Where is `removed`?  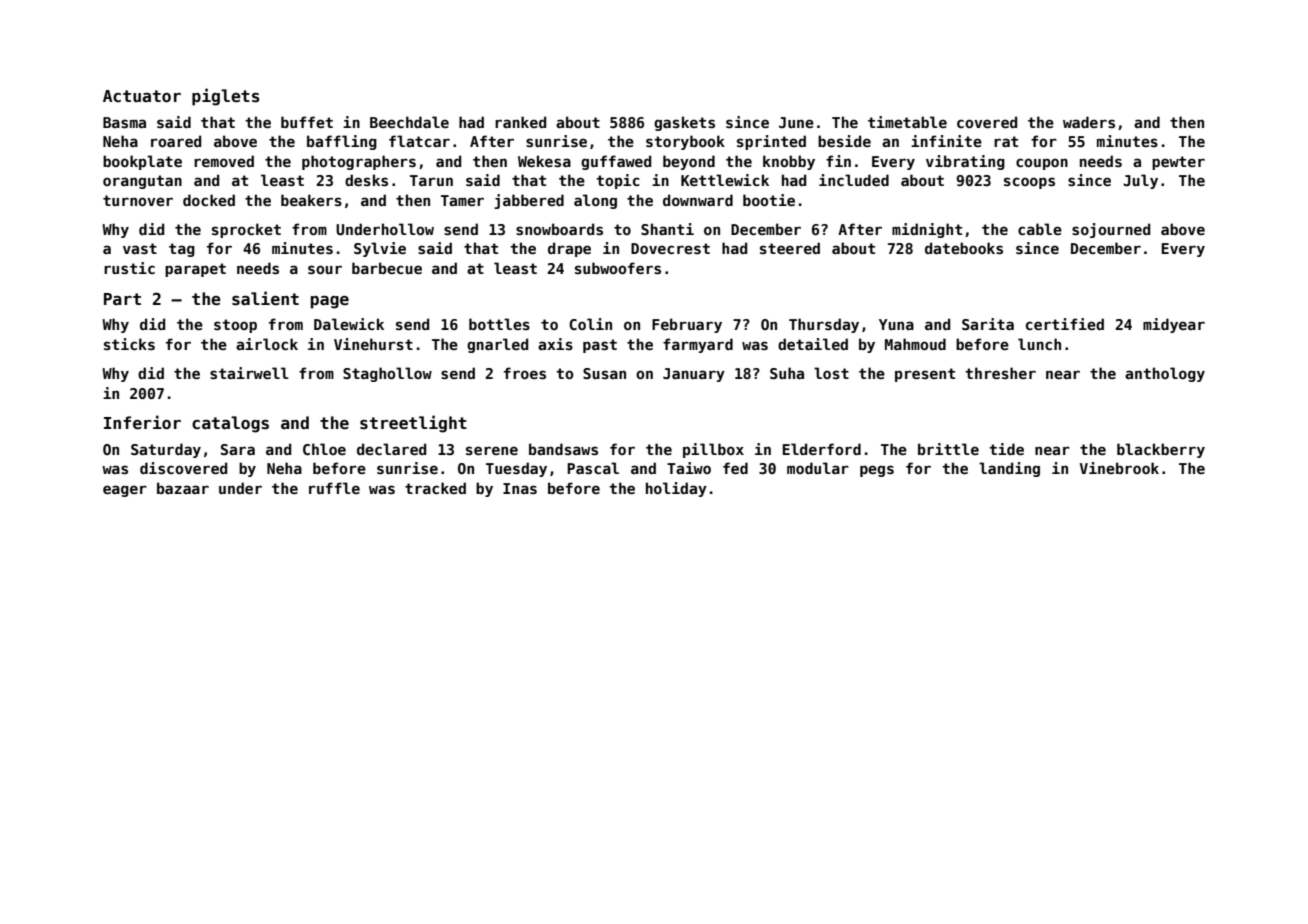
removed is located at coordinates (224, 161).
